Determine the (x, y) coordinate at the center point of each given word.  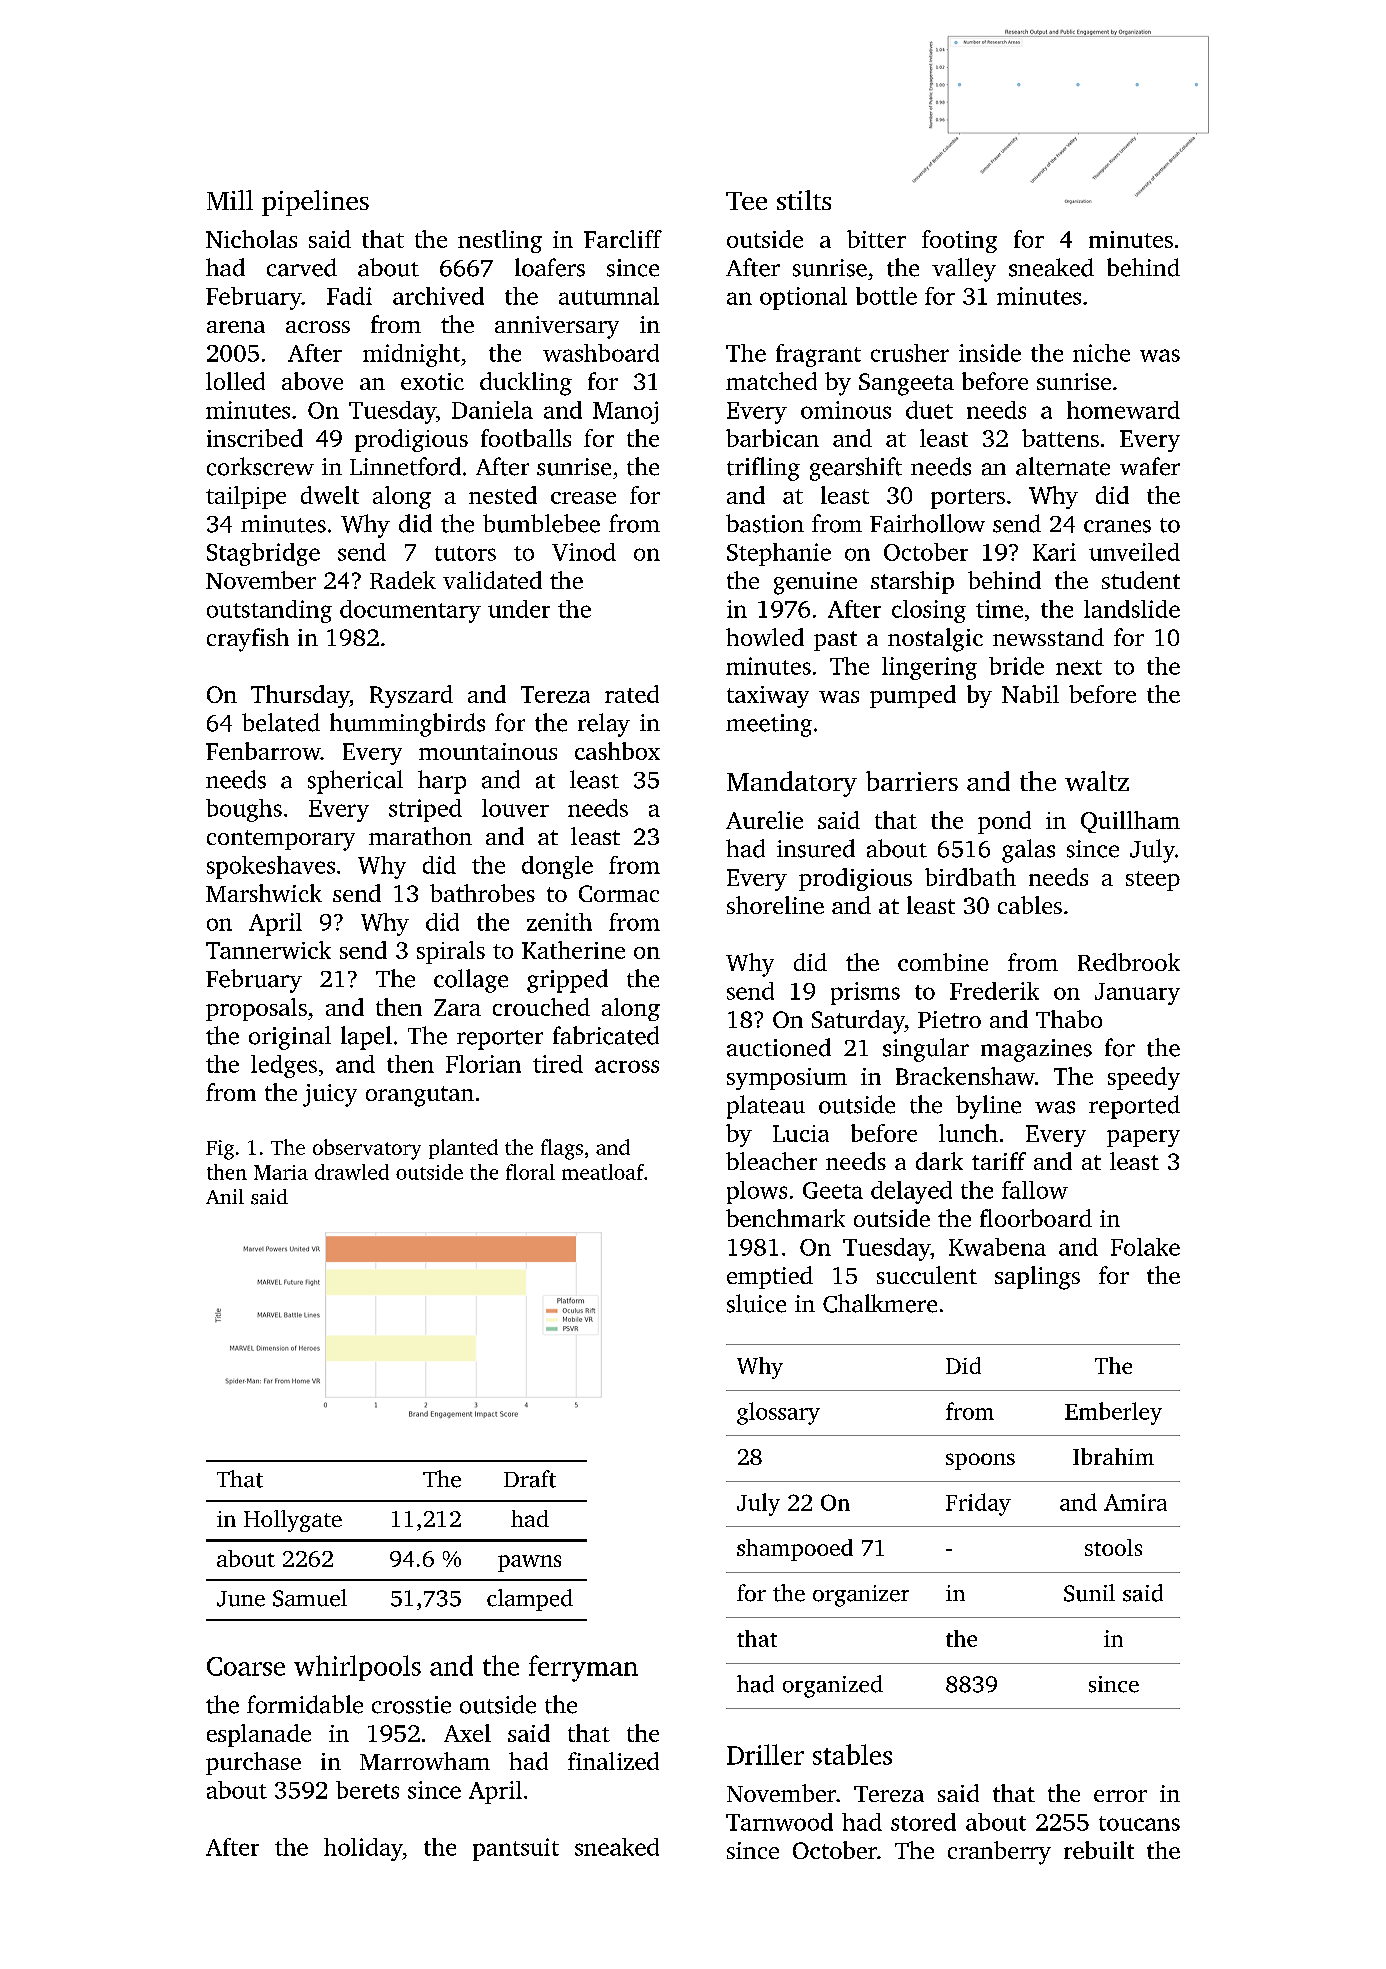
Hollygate (293, 1521)
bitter (876, 239)
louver (515, 808)
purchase (253, 1763)
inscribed (255, 438)
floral (530, 1172)
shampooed (795, 1550)
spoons (980, 1461)
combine (943, 962)
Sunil (1089, 1593)
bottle (886, 296)
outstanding (269, 611)
